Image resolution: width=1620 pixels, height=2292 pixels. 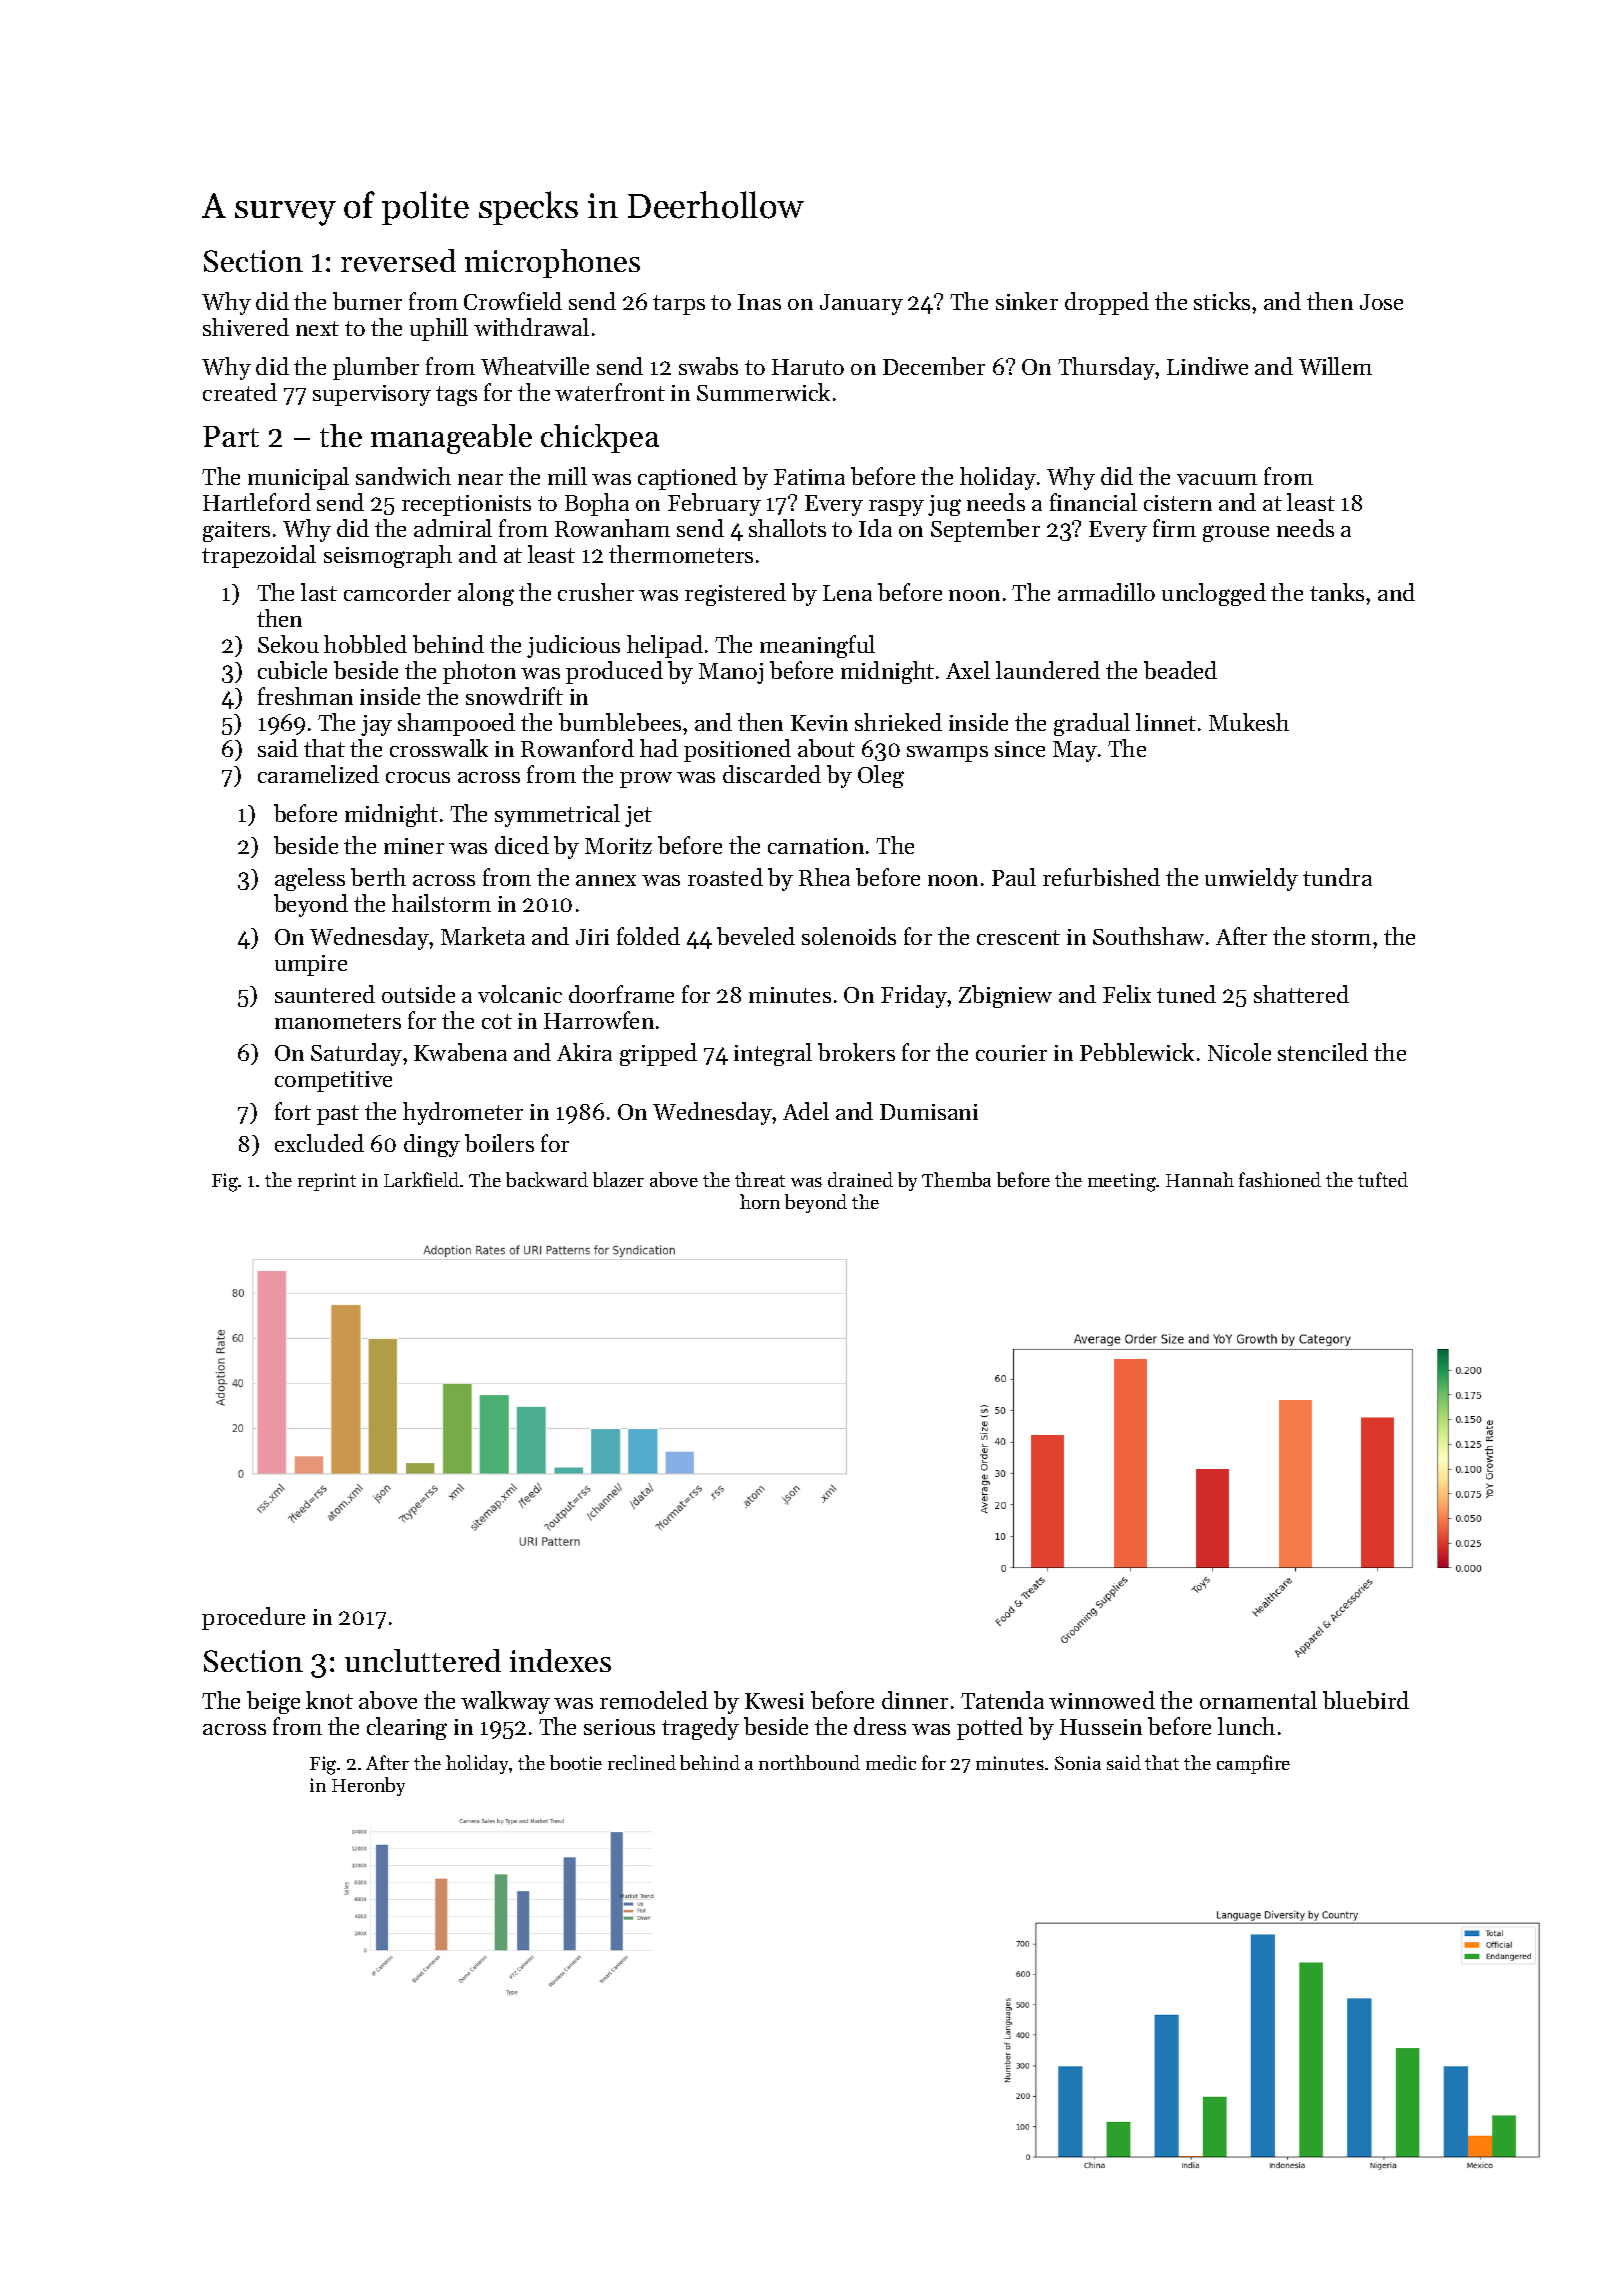 What do you see at coordinates (1335, 366) in the screenshot?
I see `Willem` at bounding box center [1335, 366].
